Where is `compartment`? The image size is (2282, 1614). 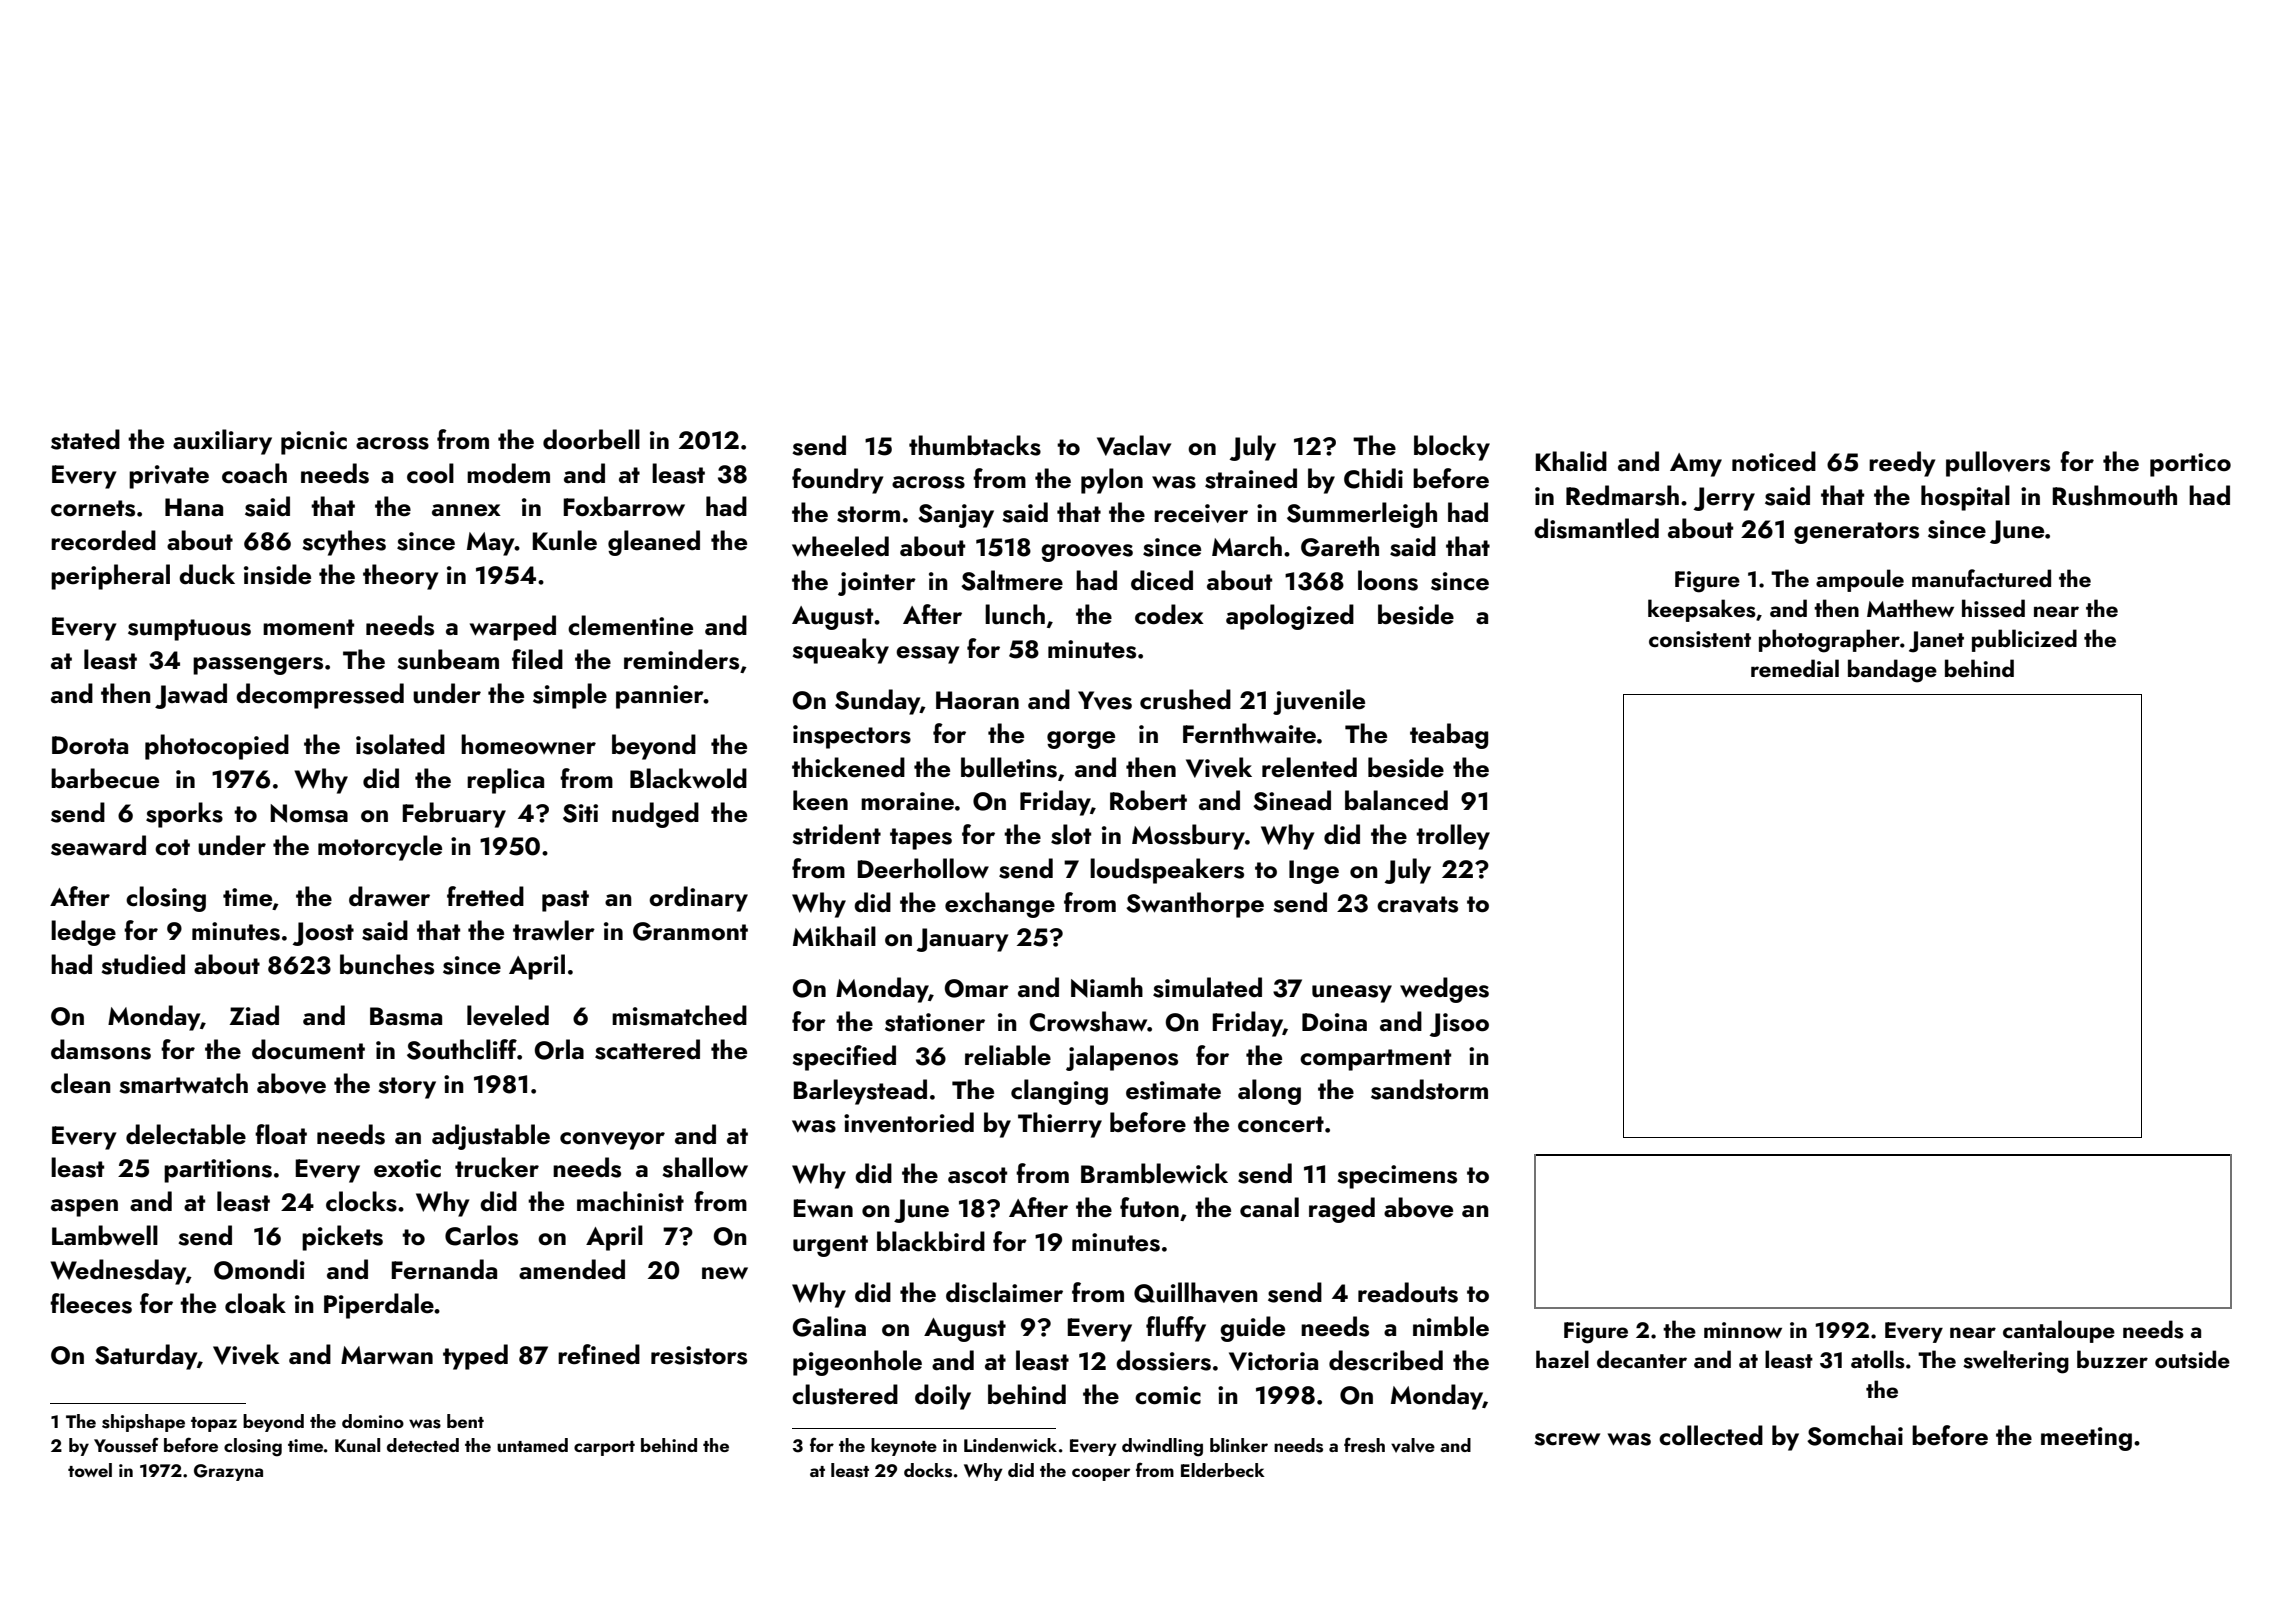 compartment is located at coordinates (1375, 1060).
